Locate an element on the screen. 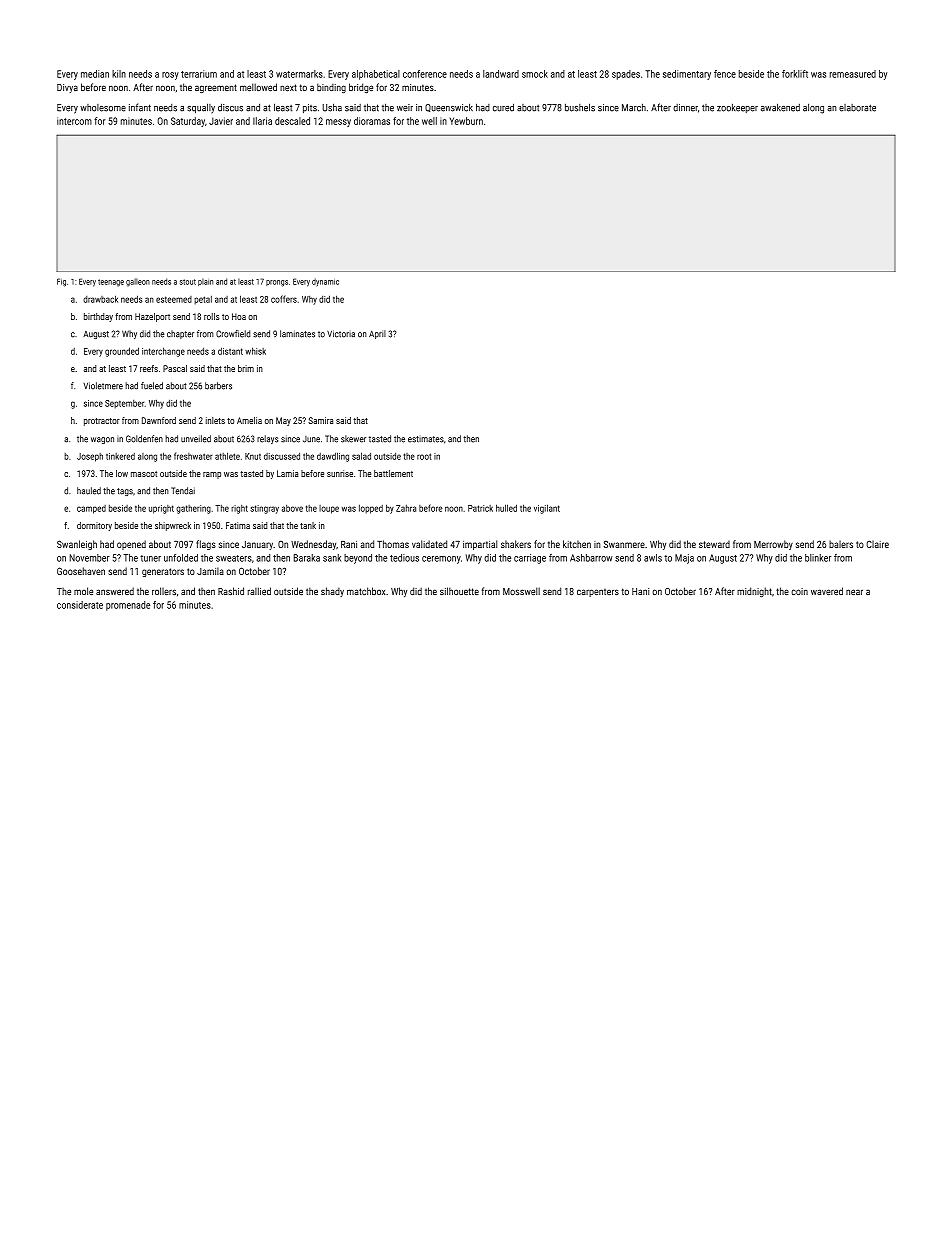 The height and width of the screenshot is (1233, 952). fueled is located at coordinates (152, 386).
